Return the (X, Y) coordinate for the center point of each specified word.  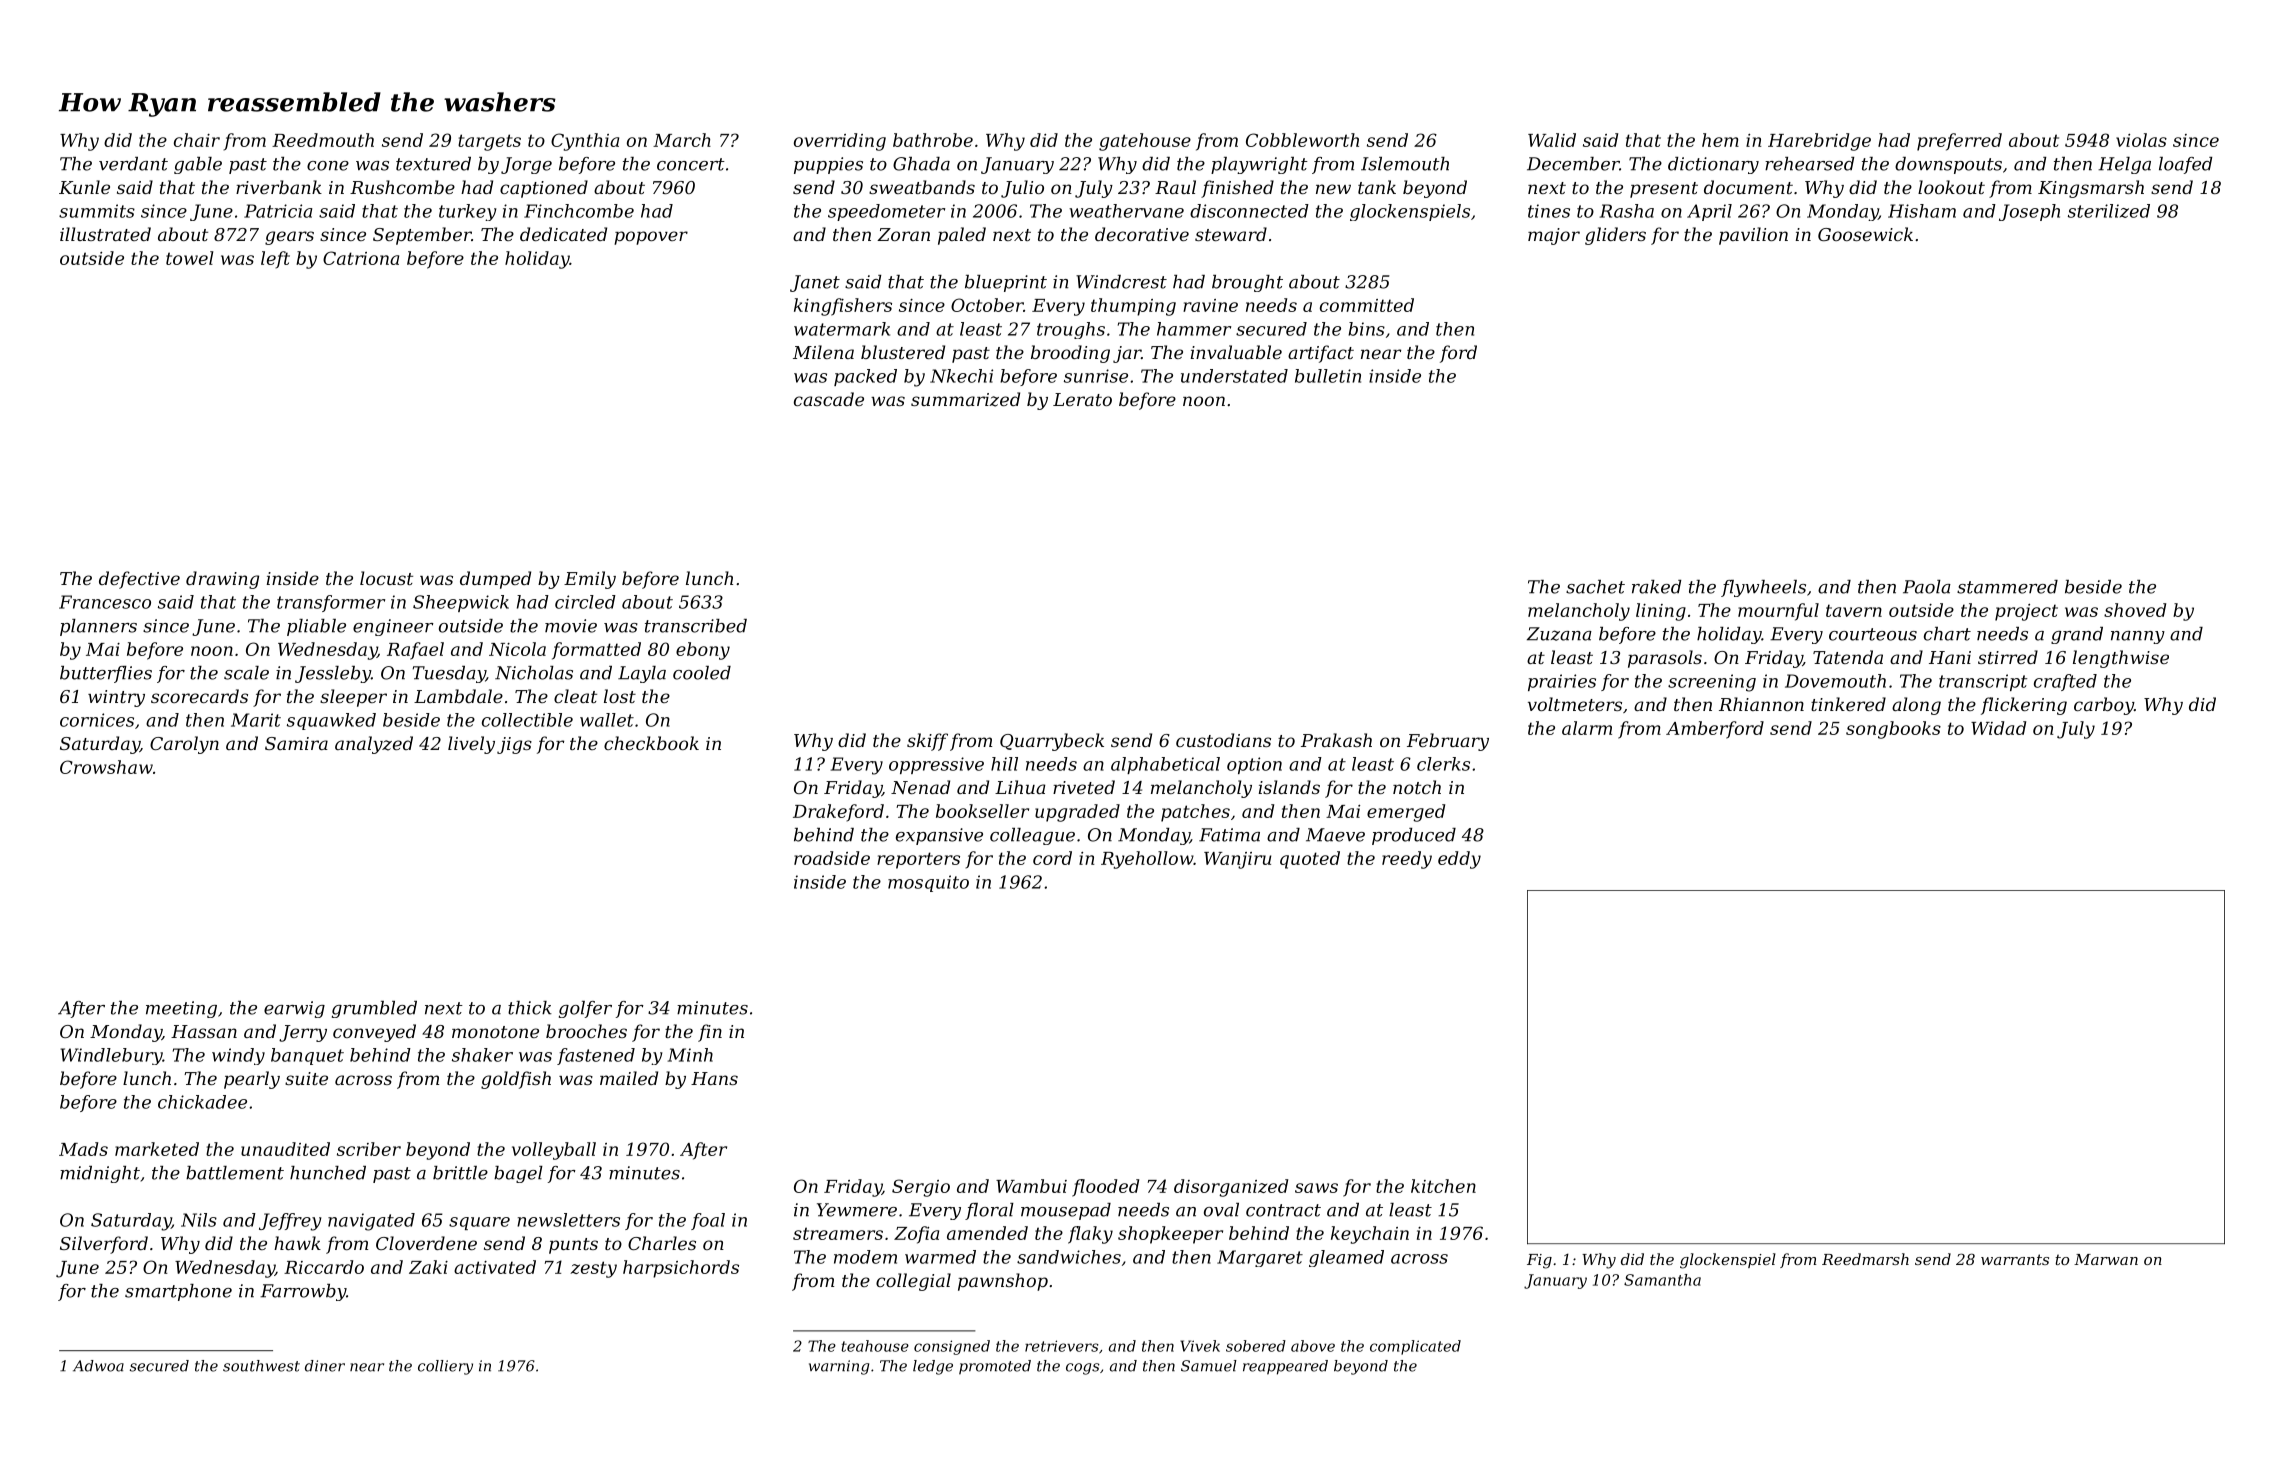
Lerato (1082, 399)
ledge (933, 1367)
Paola (1927, 587)
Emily (590, 580)
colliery (445, 1367)
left (275, 260)
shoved (2135, 610)
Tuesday (449, 674)
